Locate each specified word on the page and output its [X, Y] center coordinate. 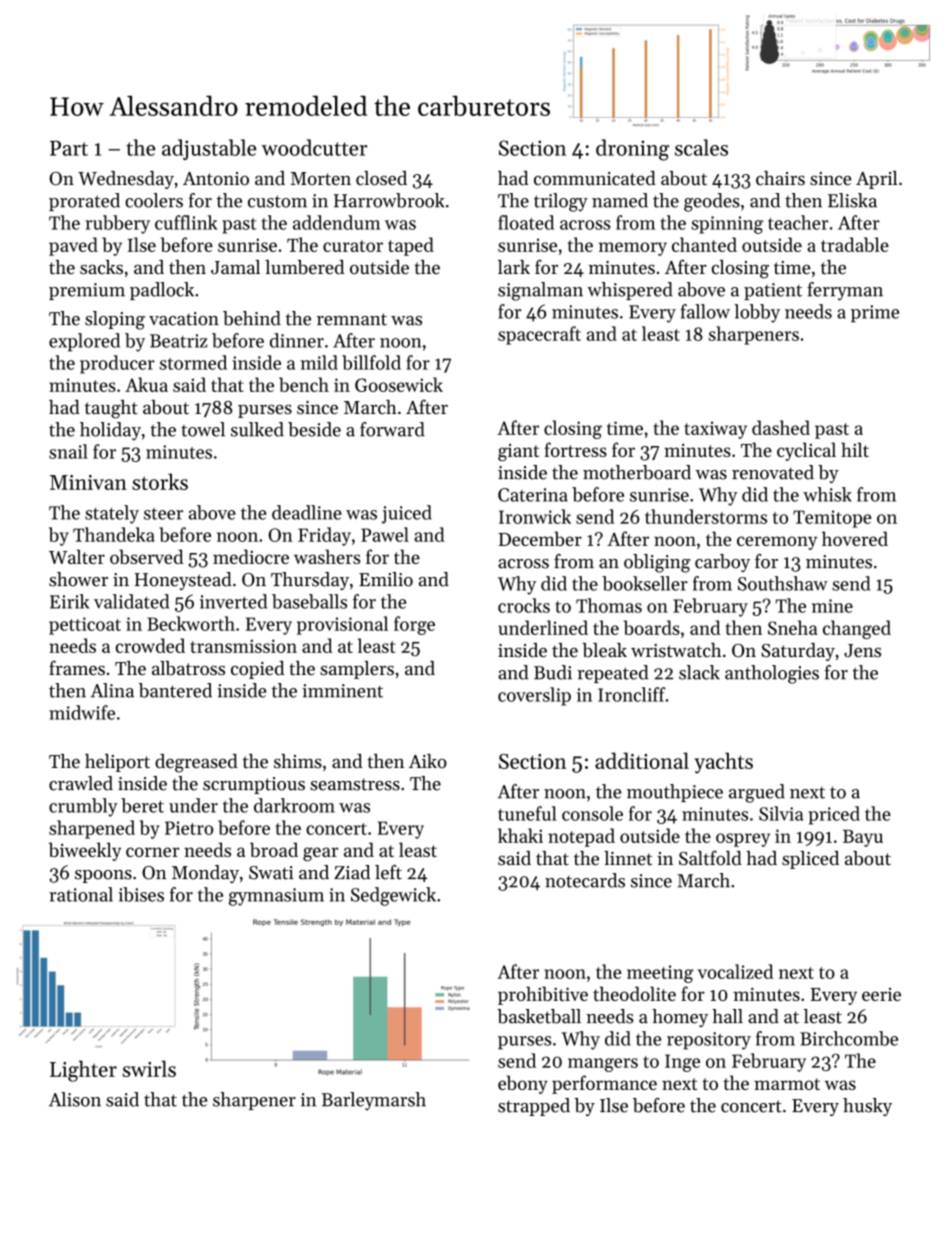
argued [757, 793]
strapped [534, 1107]
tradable [855, 244]
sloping [115, 320]
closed [381, 178]
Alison [75, 1099]
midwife [82, 712]
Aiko [428, 761]
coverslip [534, 696]
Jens [862, 650]
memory [633, 249]
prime [875, 314]
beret [142, 805]
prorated [84, 202]
